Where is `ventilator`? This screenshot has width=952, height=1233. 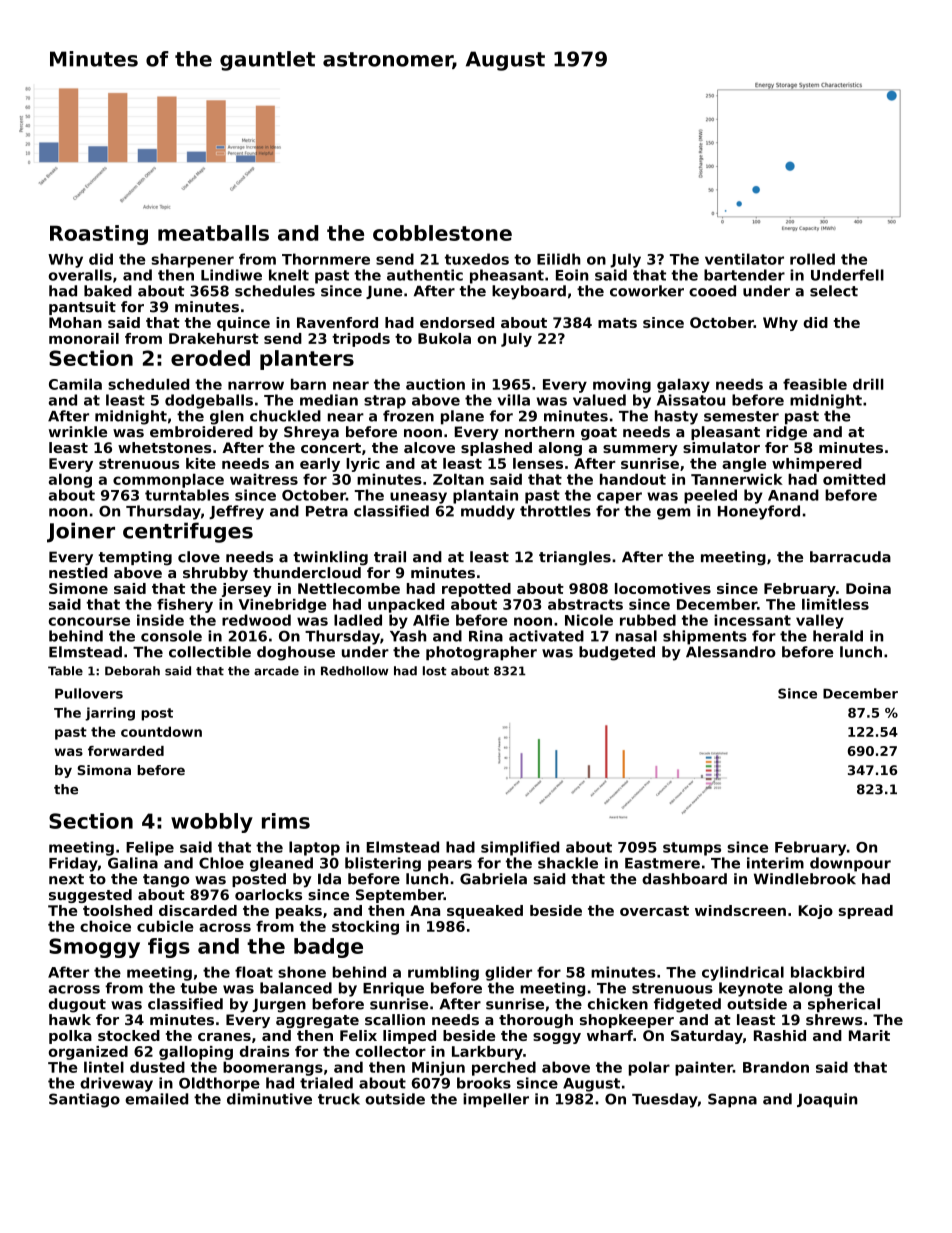
ventilator is located at coordinates (744, 259).
